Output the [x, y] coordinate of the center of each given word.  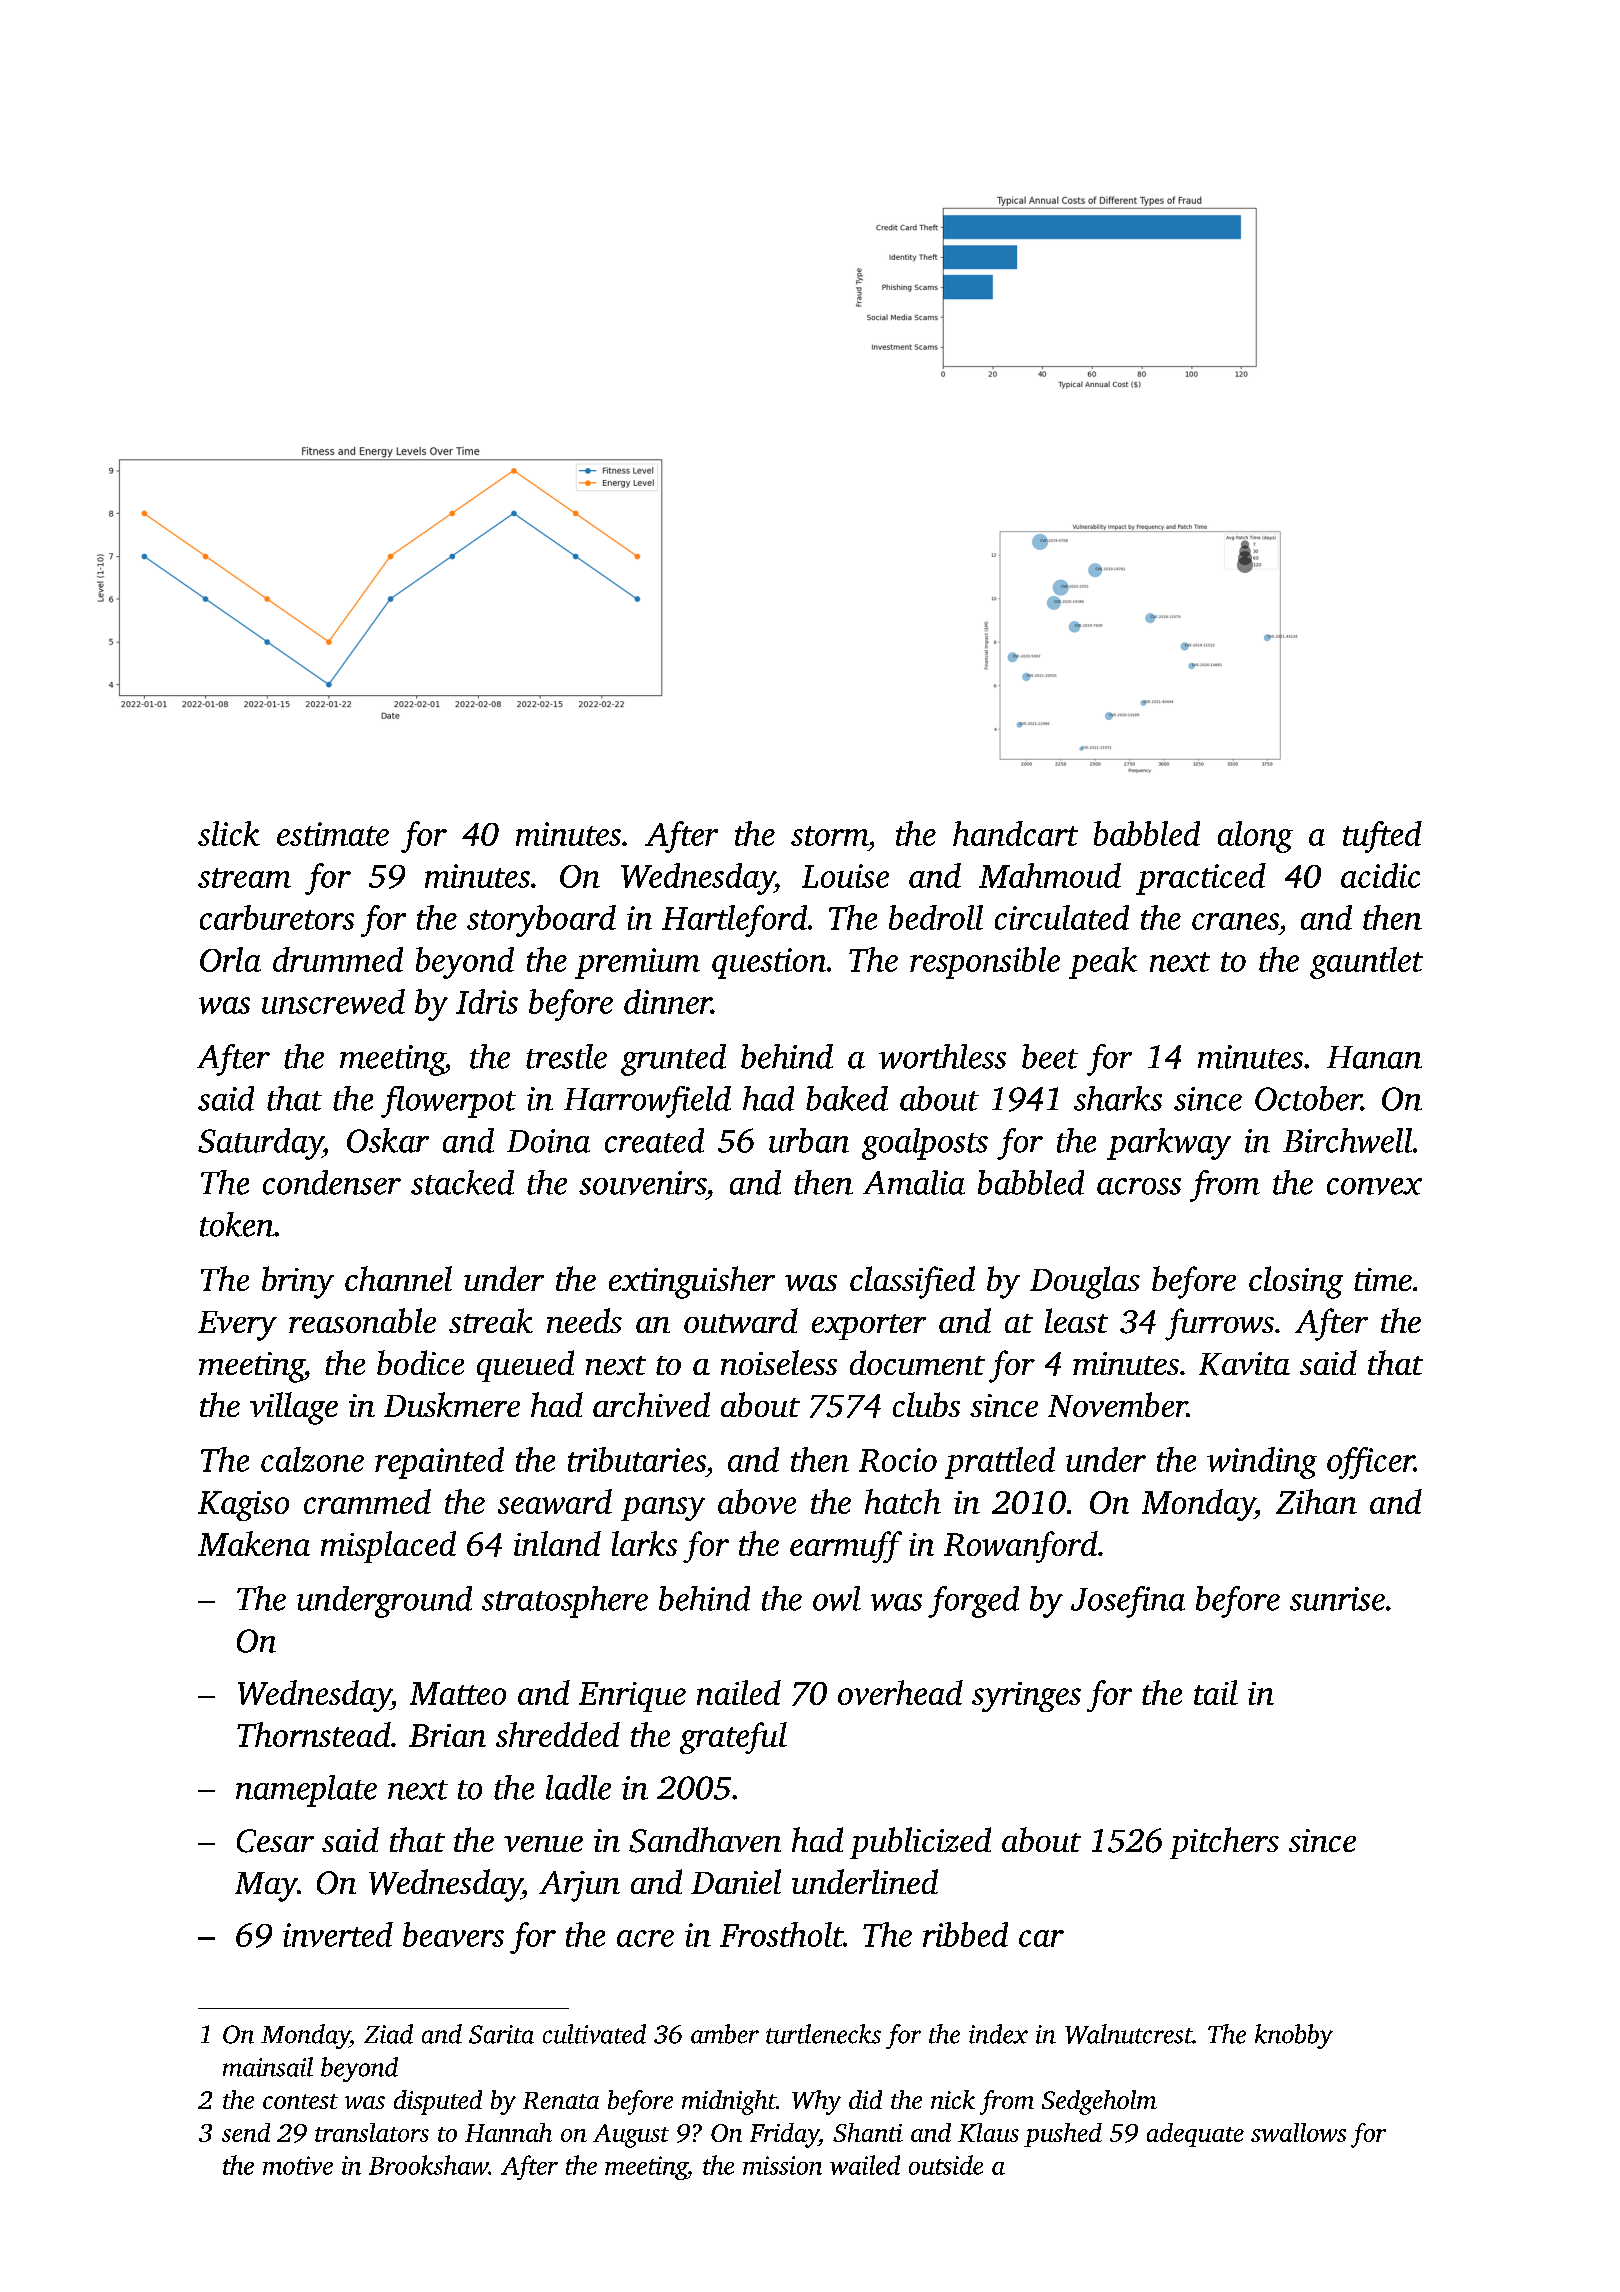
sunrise [1337, 1599]
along [1255, 837]
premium [637, 963]
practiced [1201, 879]
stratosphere [565, 1602]
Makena [254, 1543]
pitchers [1224, 1843]
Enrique [632, 1697]
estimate [333, 834]
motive [298, 2165]
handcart [1015, 833]
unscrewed [333, 1001]
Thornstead [314, 1734]
